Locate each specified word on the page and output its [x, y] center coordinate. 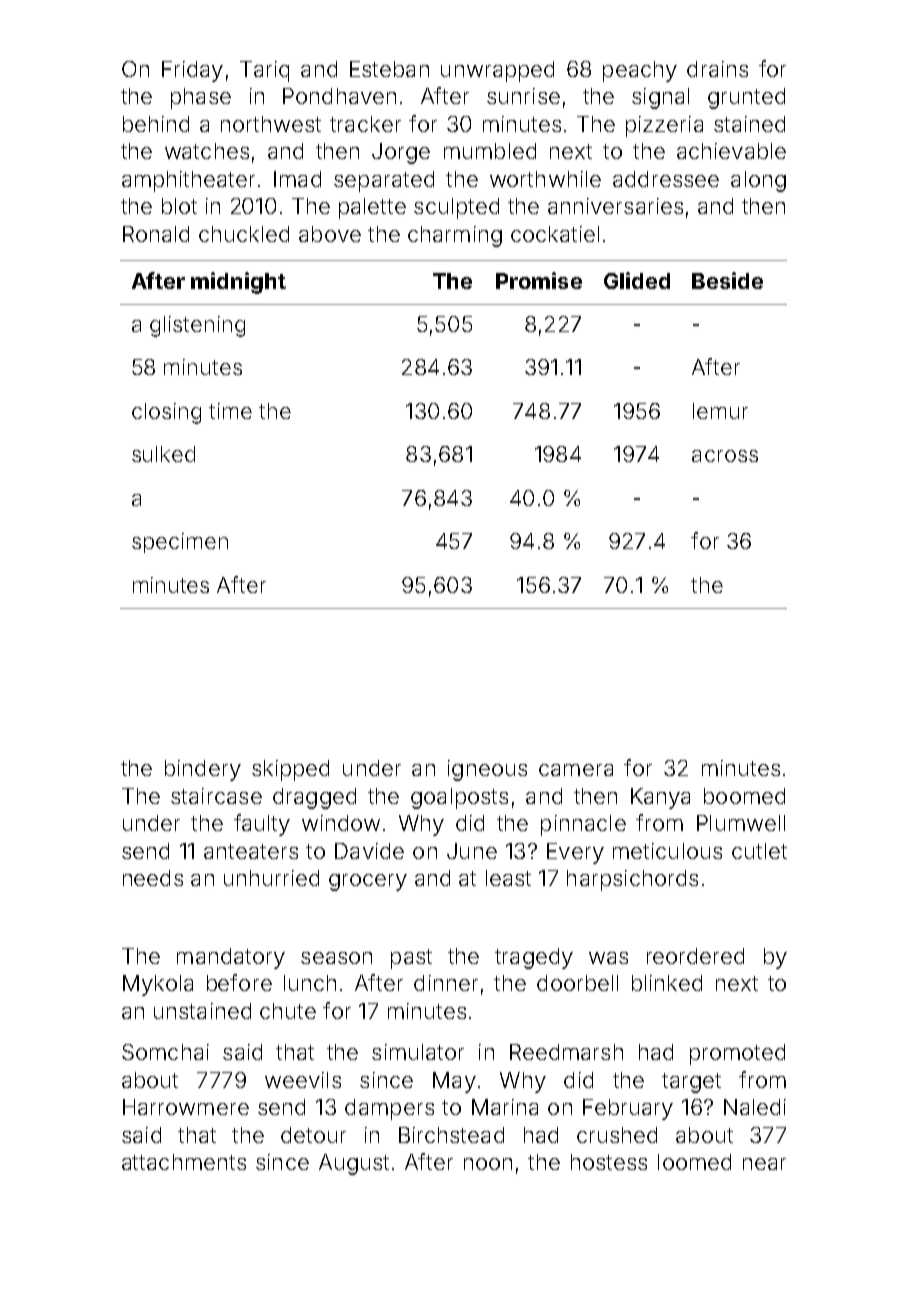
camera [576, 770]
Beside [727, 280]
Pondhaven [339, 96]
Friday [192, 71]
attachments [184, 1162]
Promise [539, 280]
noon [488, 1164]
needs [153, 878]
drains [717, 69]
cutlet [759, 851]
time [230, 411]
